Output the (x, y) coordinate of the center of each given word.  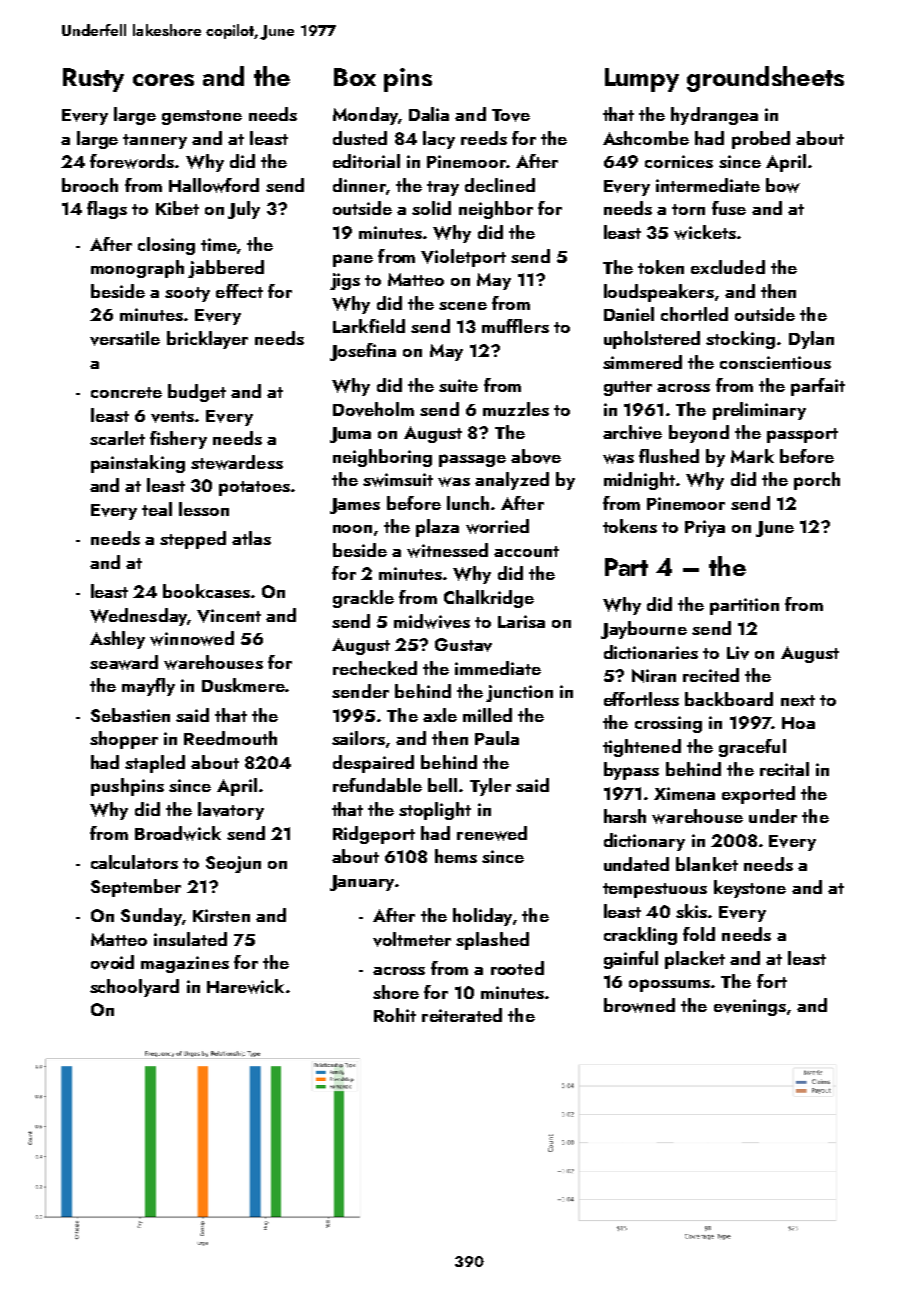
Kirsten (221, 915)
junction (519, 693)
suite (458, 385)
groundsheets (765, 79)
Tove (511, 115)
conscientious (775, 362)
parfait (818, 387)
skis (691, 911)
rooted (517, 968)
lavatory (231, 811)
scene (463, 306)
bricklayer (207, 340)
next (798, 700)
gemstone (202, 117)
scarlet (117, 438)
